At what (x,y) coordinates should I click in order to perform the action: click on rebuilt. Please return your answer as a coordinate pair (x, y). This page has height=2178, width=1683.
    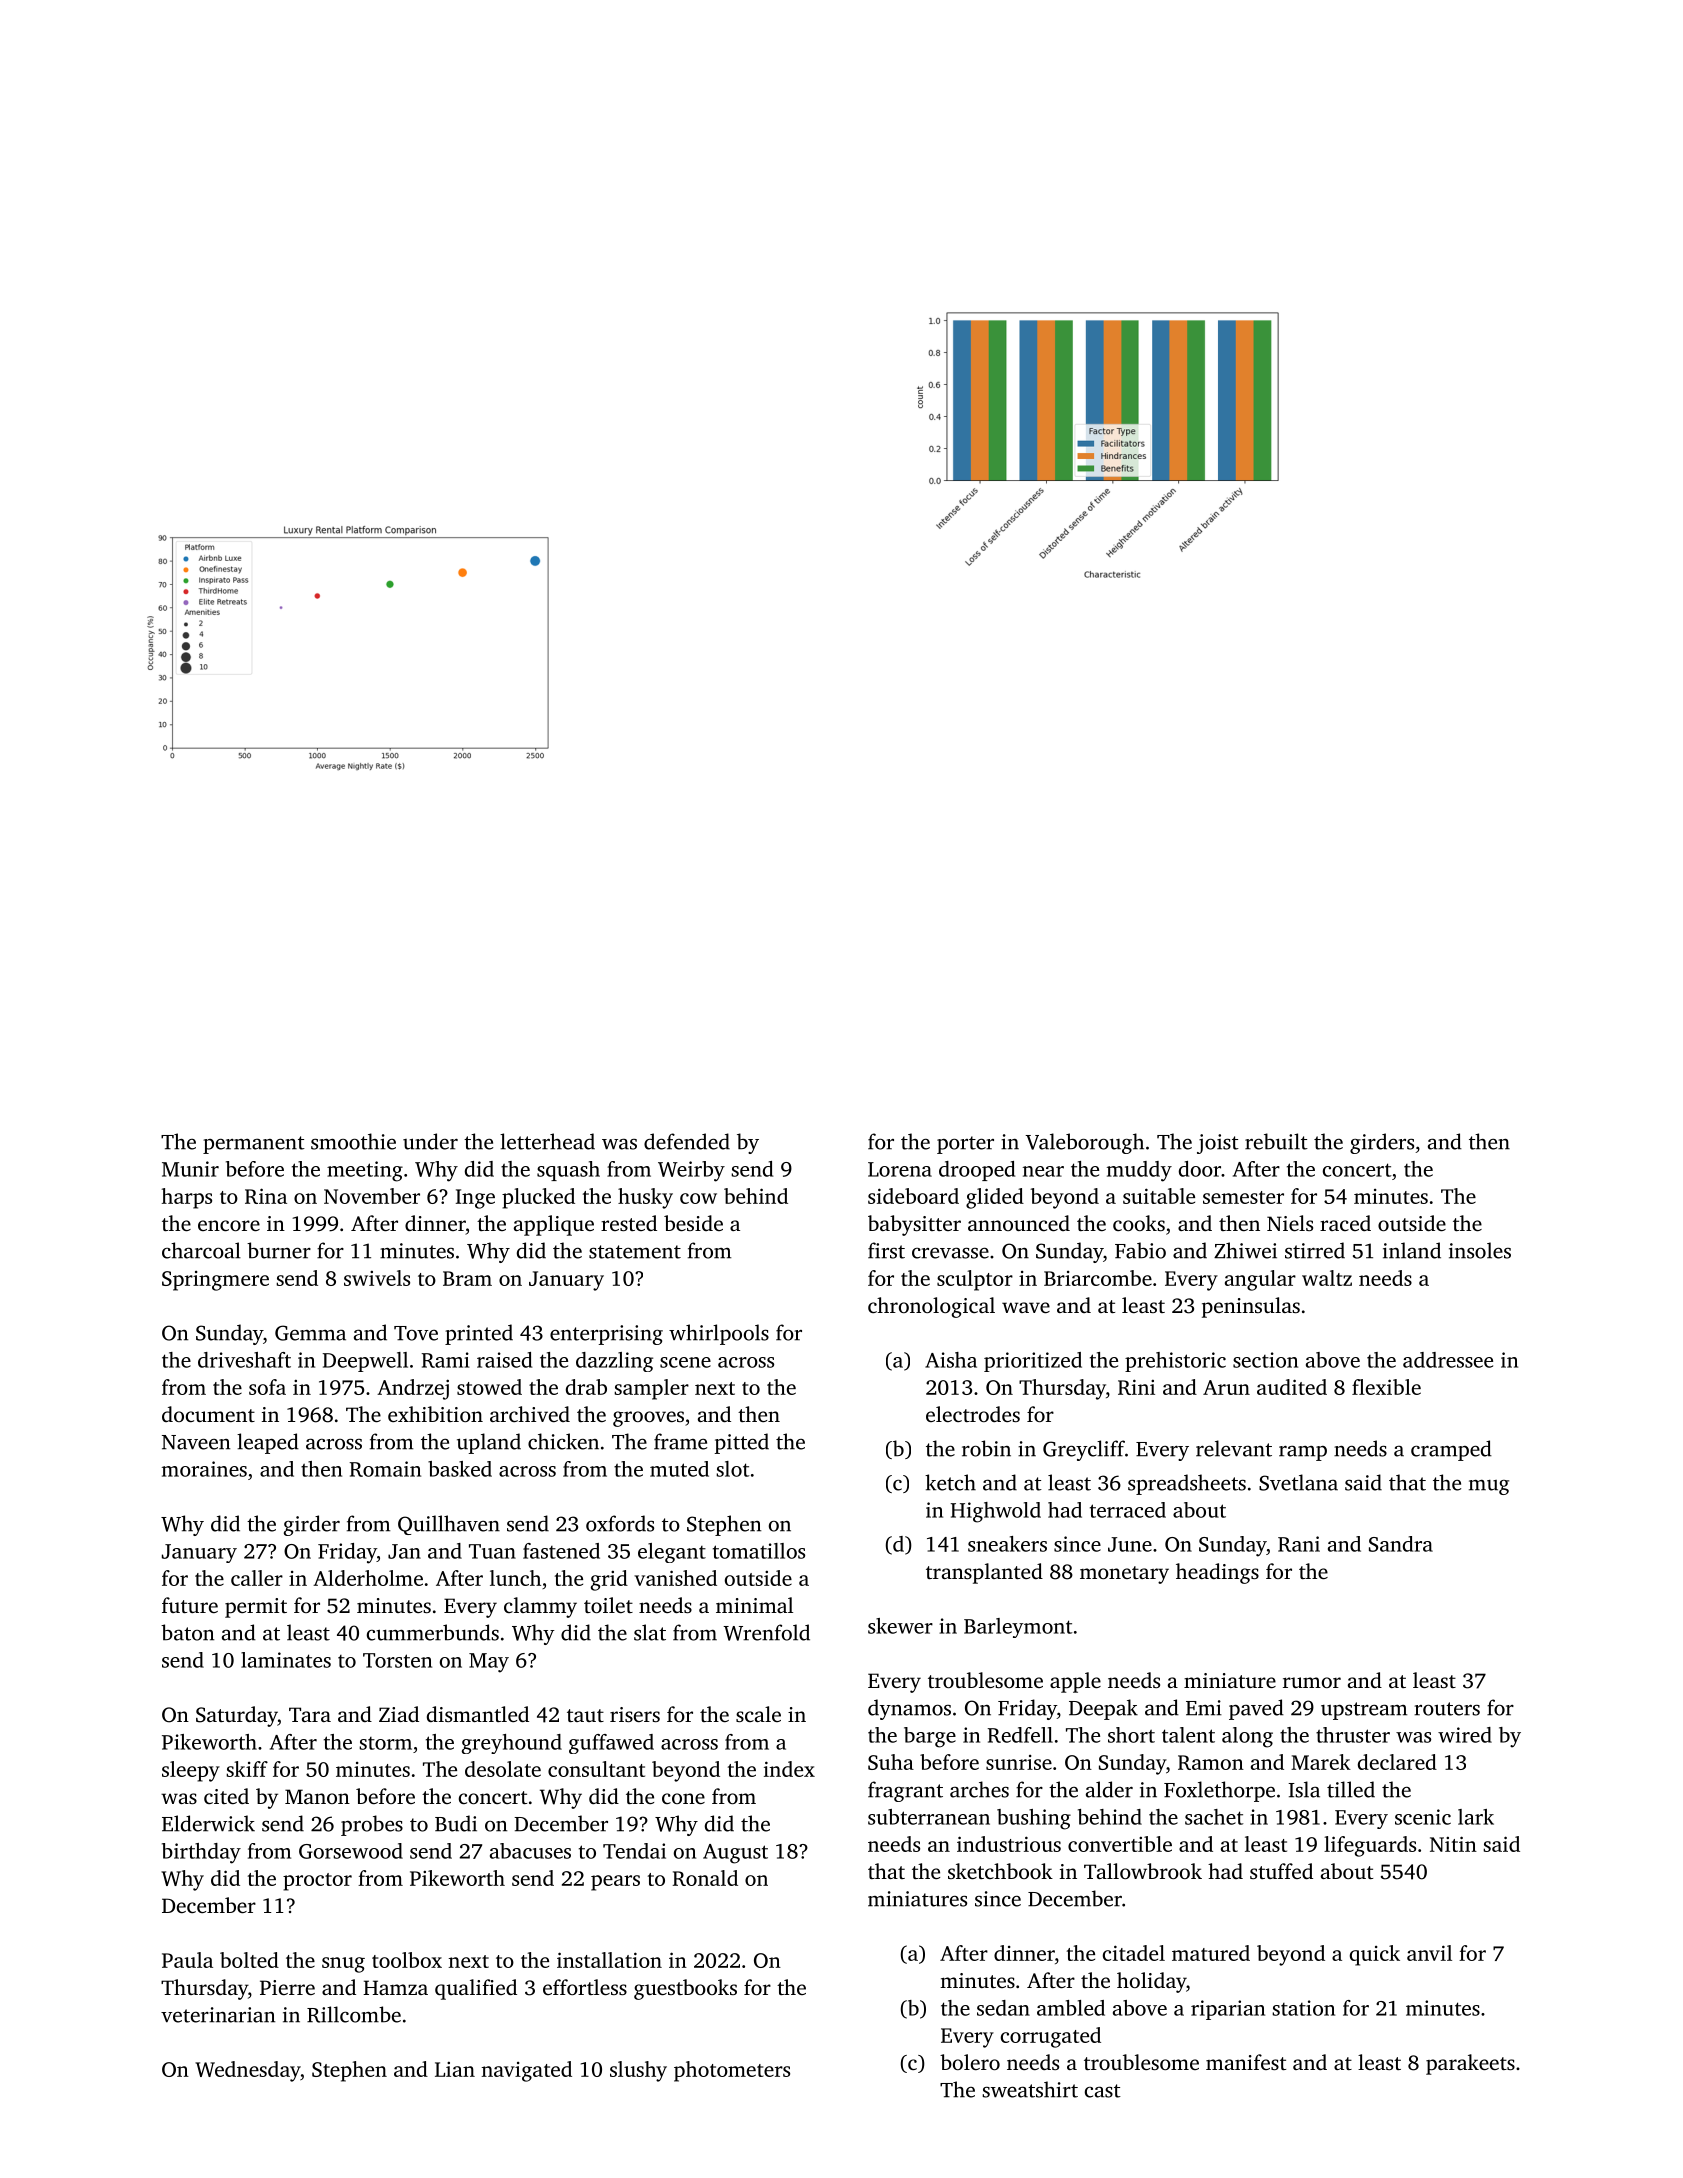
    Looking at the image, I should click on (1276, 1141).
